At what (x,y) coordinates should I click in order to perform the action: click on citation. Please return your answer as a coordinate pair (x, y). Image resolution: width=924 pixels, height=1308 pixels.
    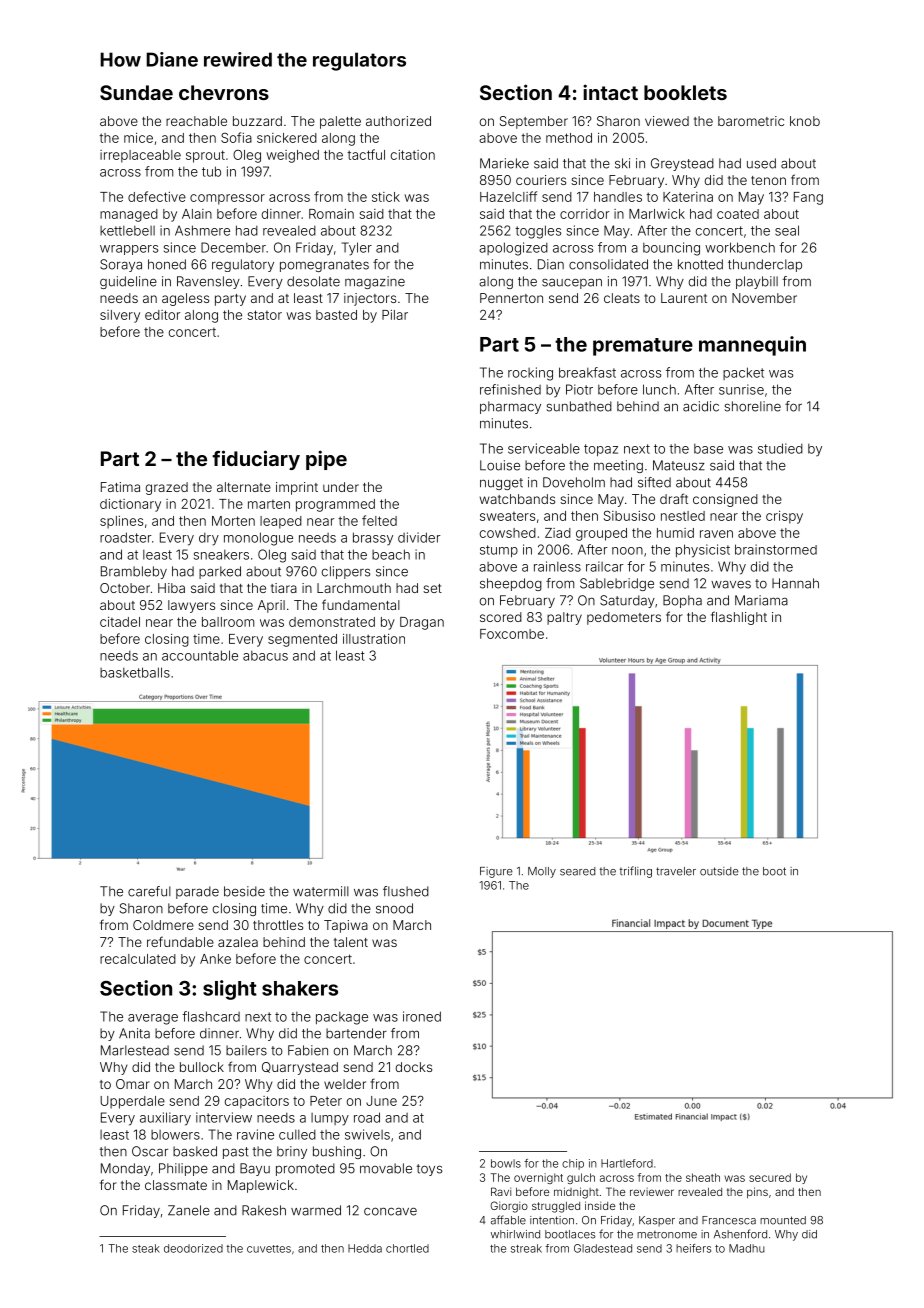
    Looking at the image, I should click on (413, 155).
